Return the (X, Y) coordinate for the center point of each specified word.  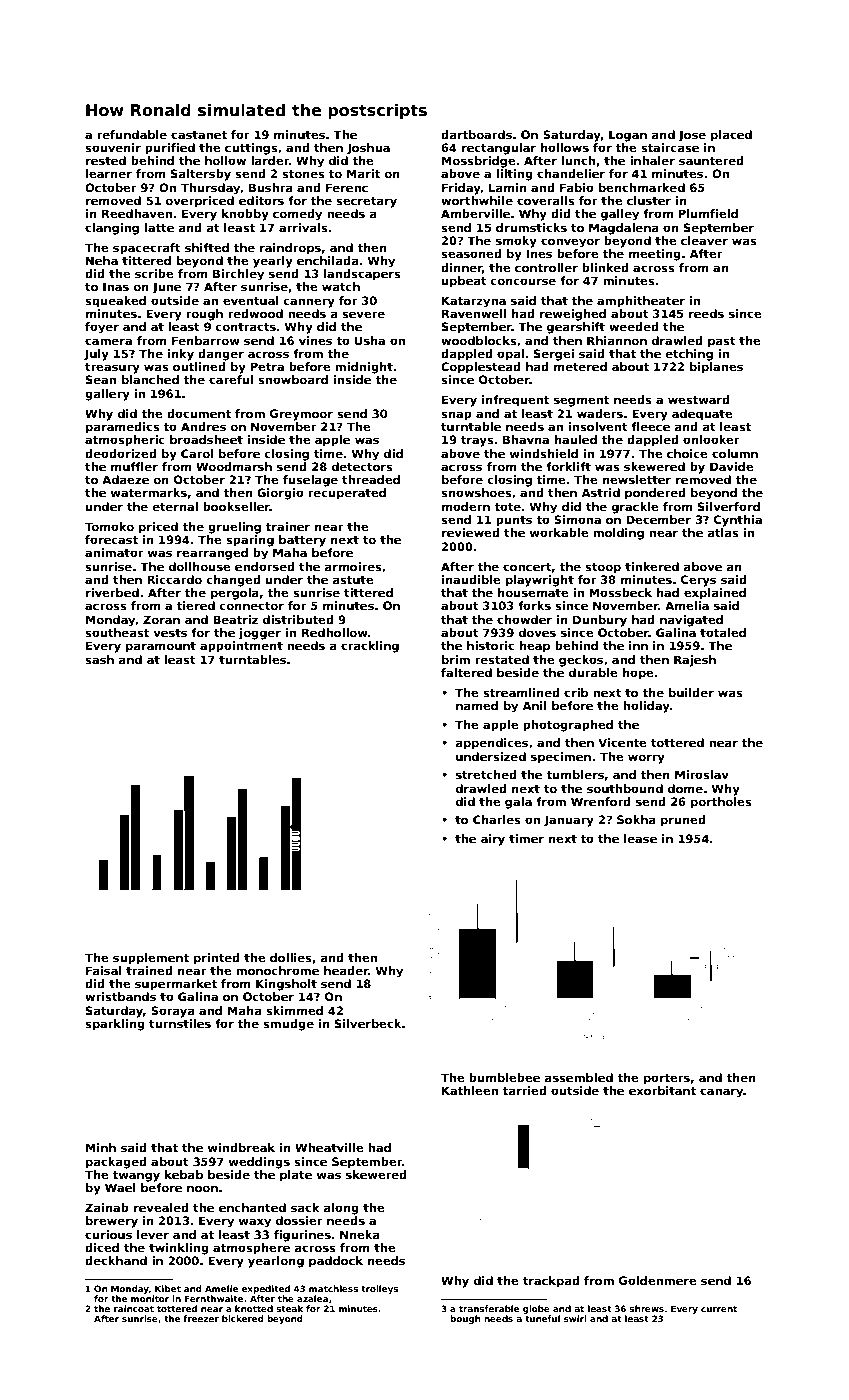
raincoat (134, 1308)
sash (99, 659)
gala (518, 803)
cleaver (704, 240)
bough (465, 1319)
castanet (199, 135)
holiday (646, 707)
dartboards (476, 134)
